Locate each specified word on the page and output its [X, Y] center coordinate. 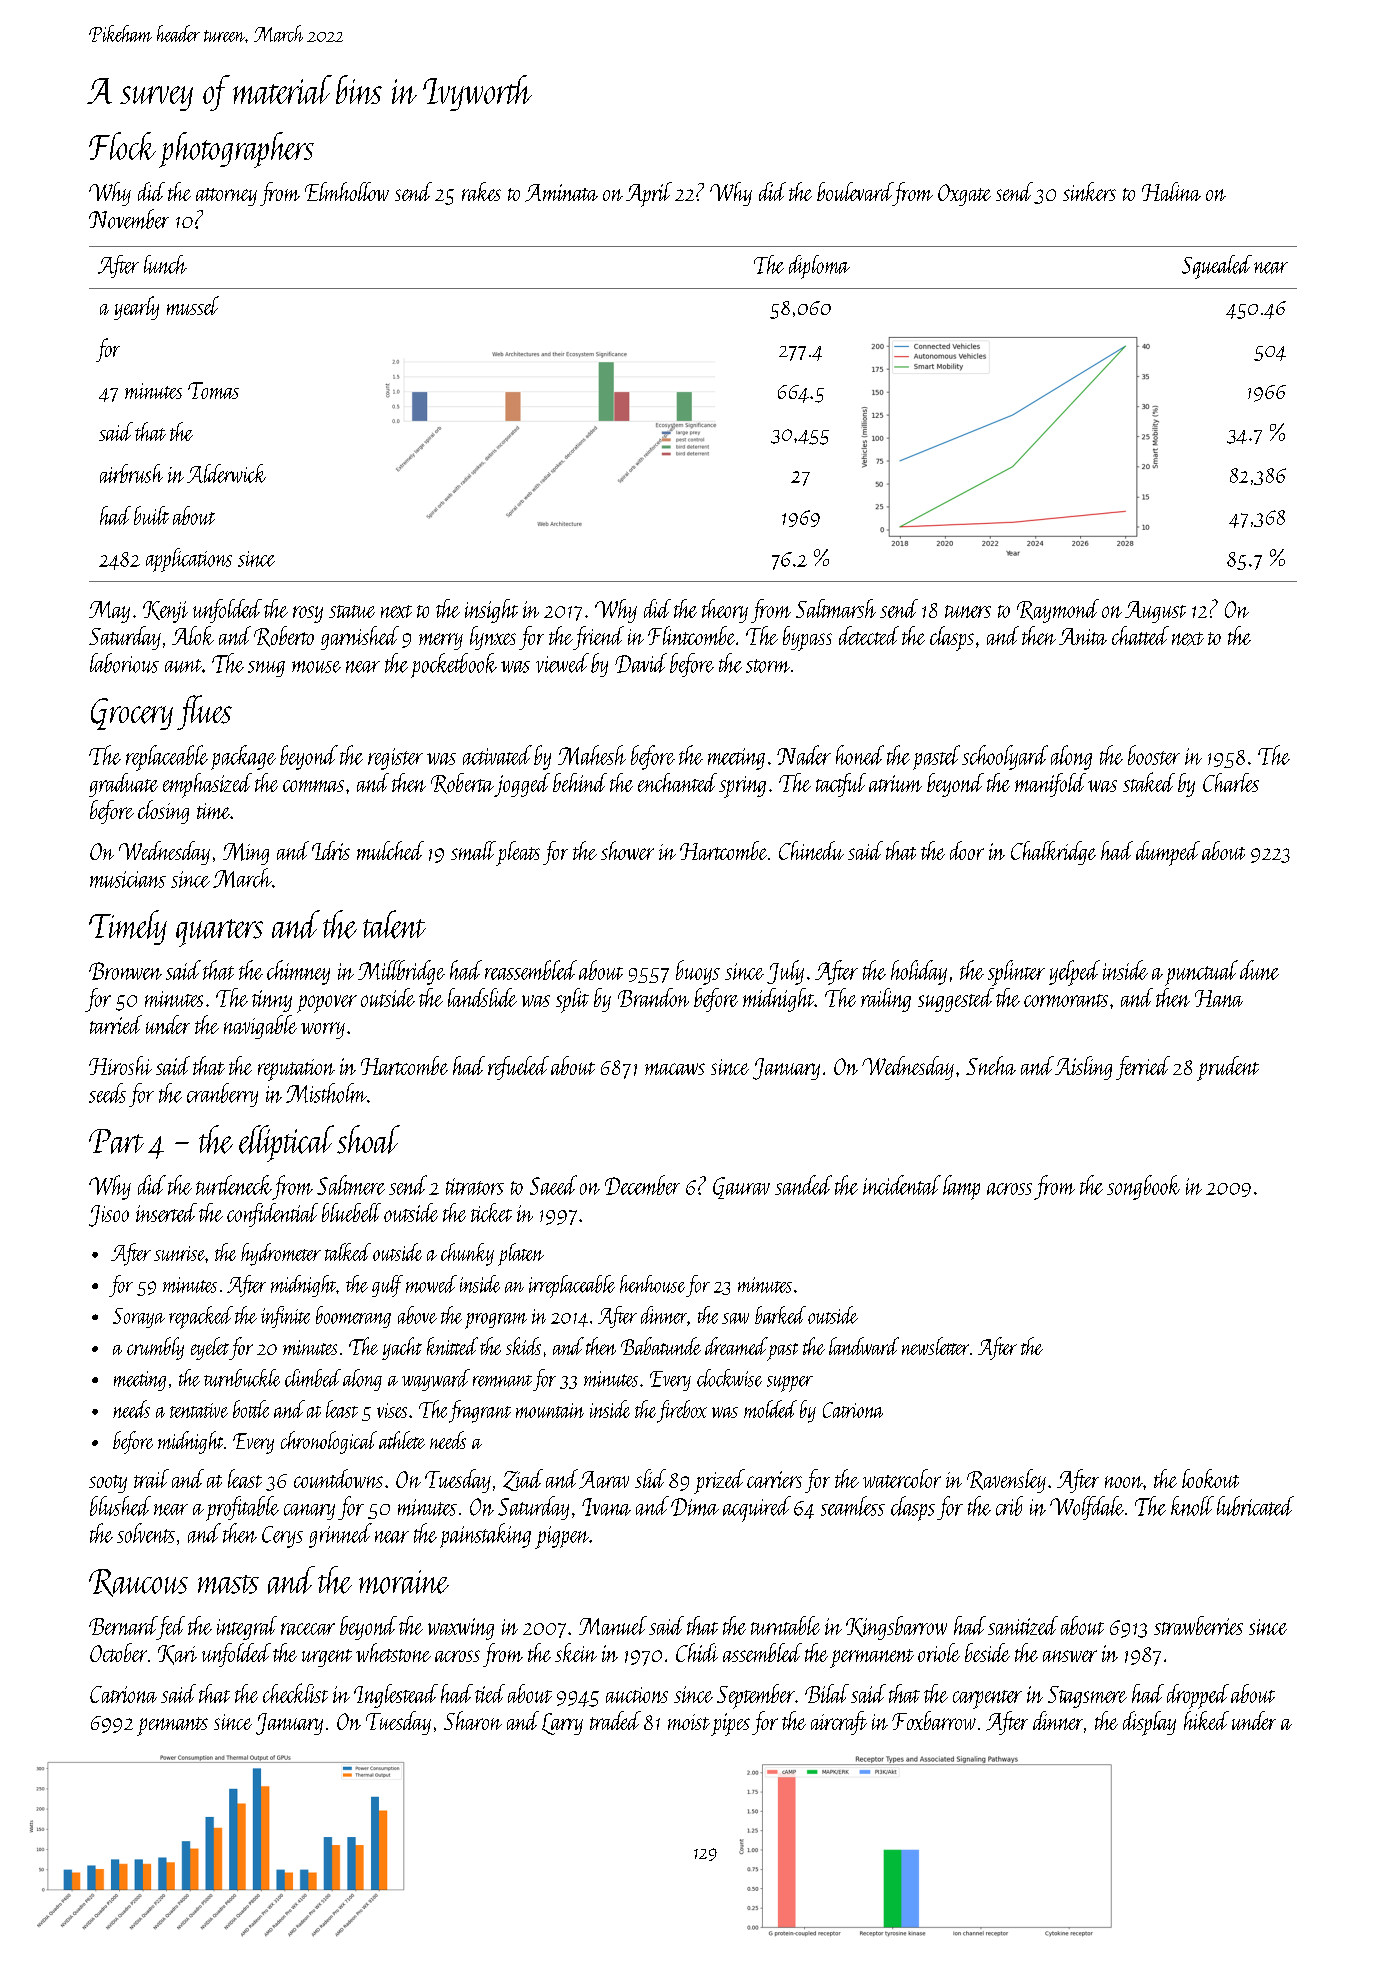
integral [247, 1628]
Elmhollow [347, 191]
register [395, 759]
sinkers [1089, 191]
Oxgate [964, 195]
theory [725, 611]
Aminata [561, 193]
